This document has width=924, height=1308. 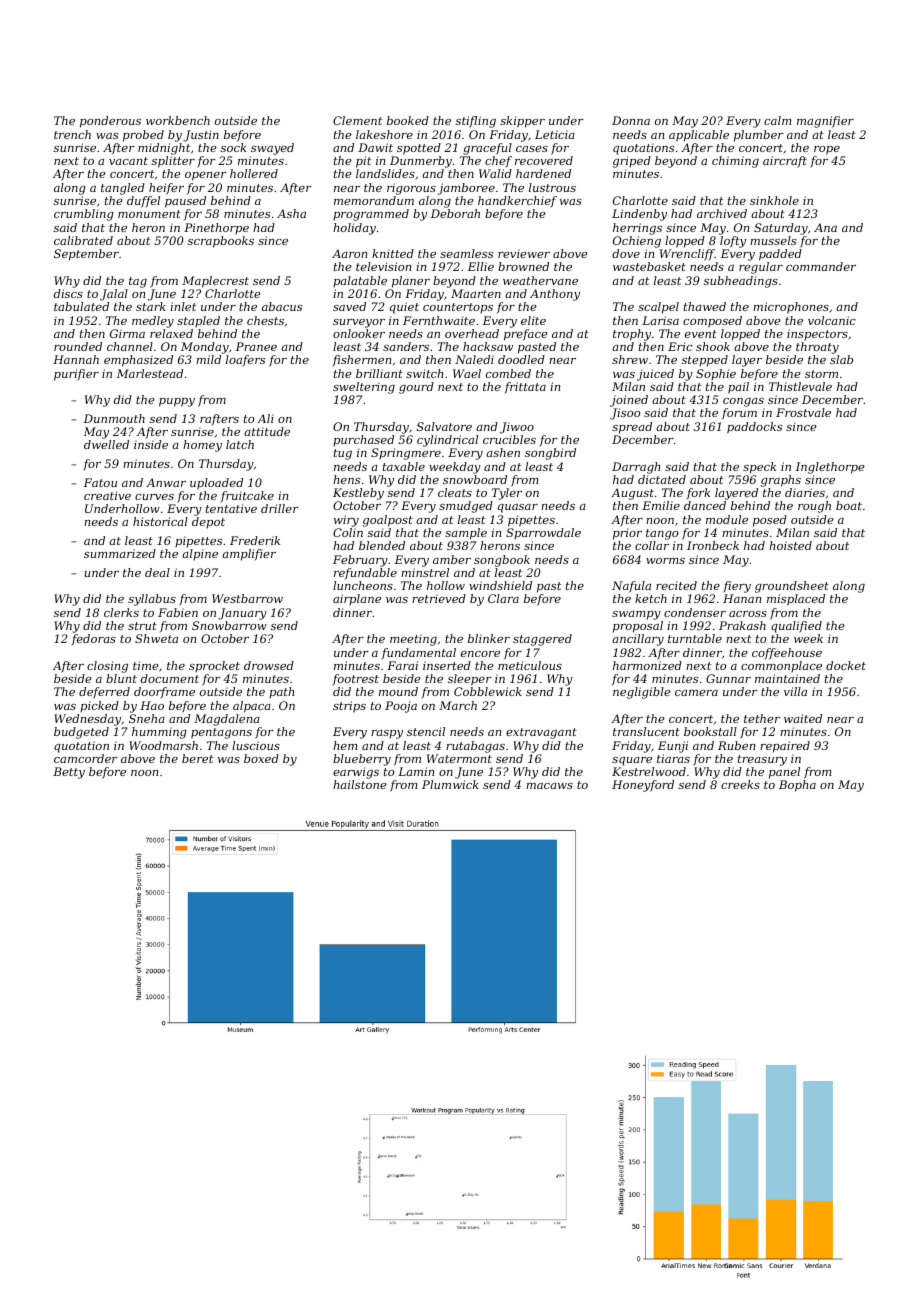 I want to click on Watermont, so click(x=459, y=758).
